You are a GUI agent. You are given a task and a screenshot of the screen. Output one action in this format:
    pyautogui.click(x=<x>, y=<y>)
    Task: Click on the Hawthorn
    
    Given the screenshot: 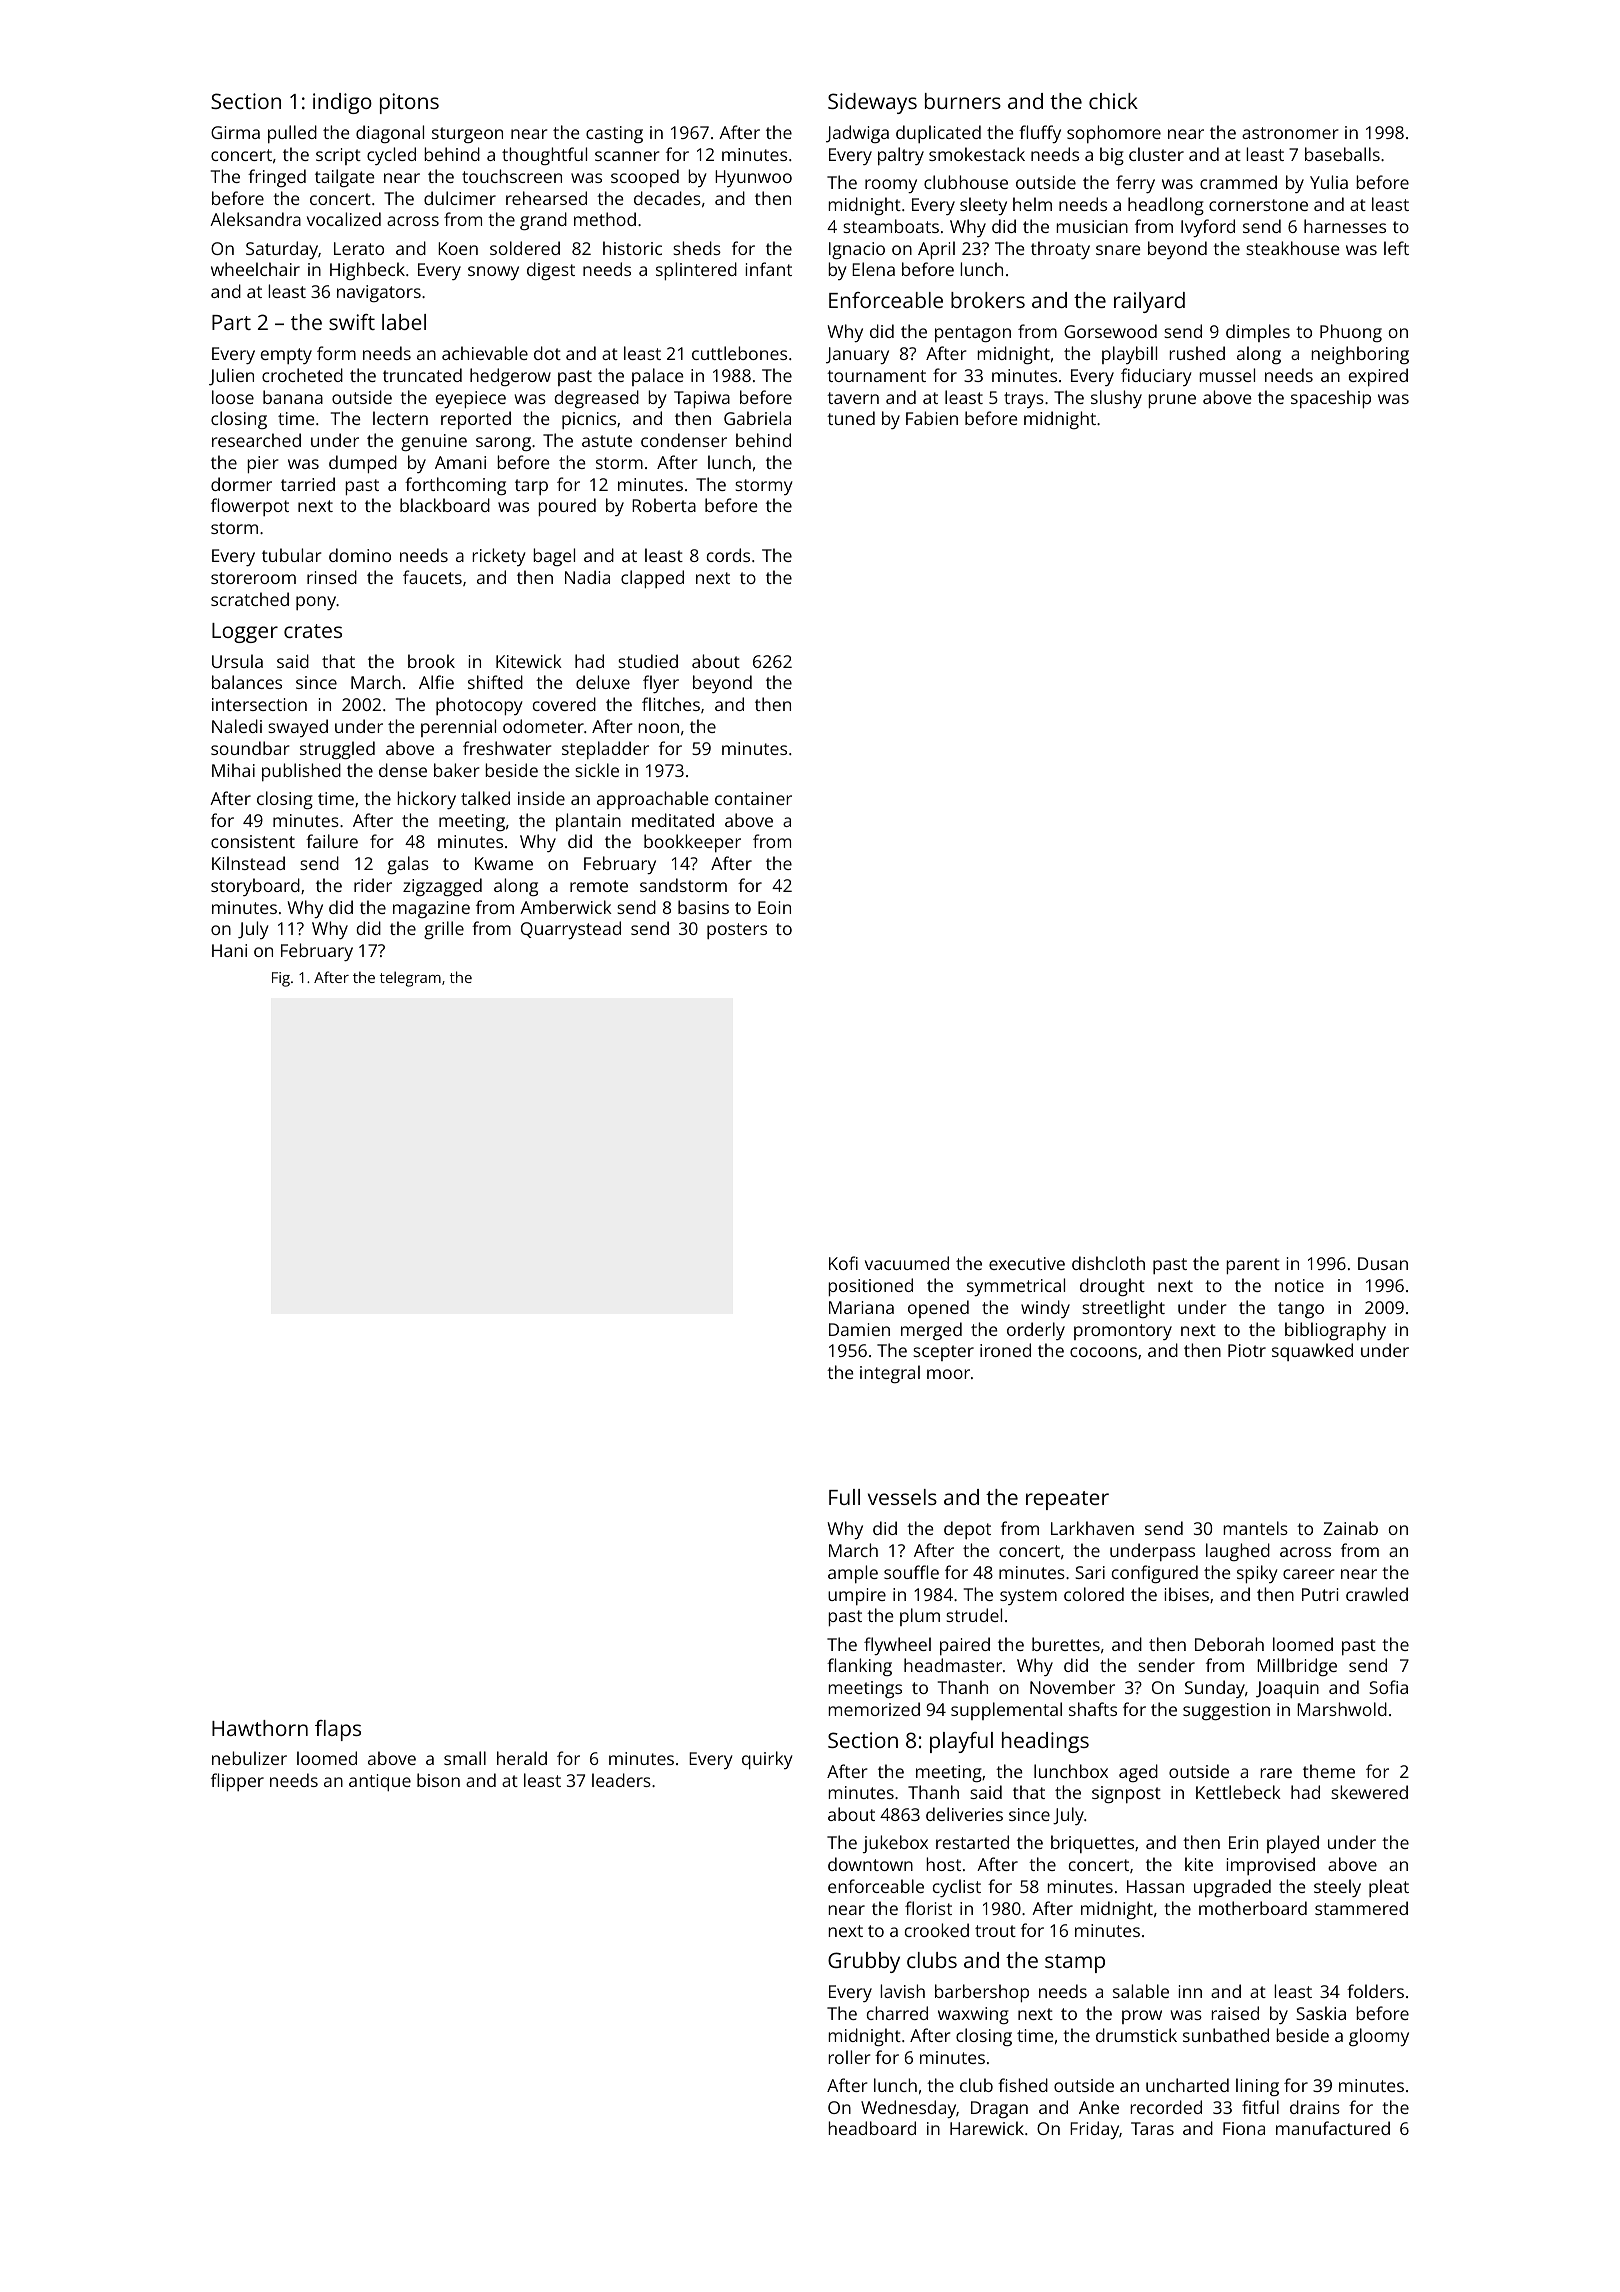 What is the action you would take?
    pyautogui.click(x=260, y=1728)
